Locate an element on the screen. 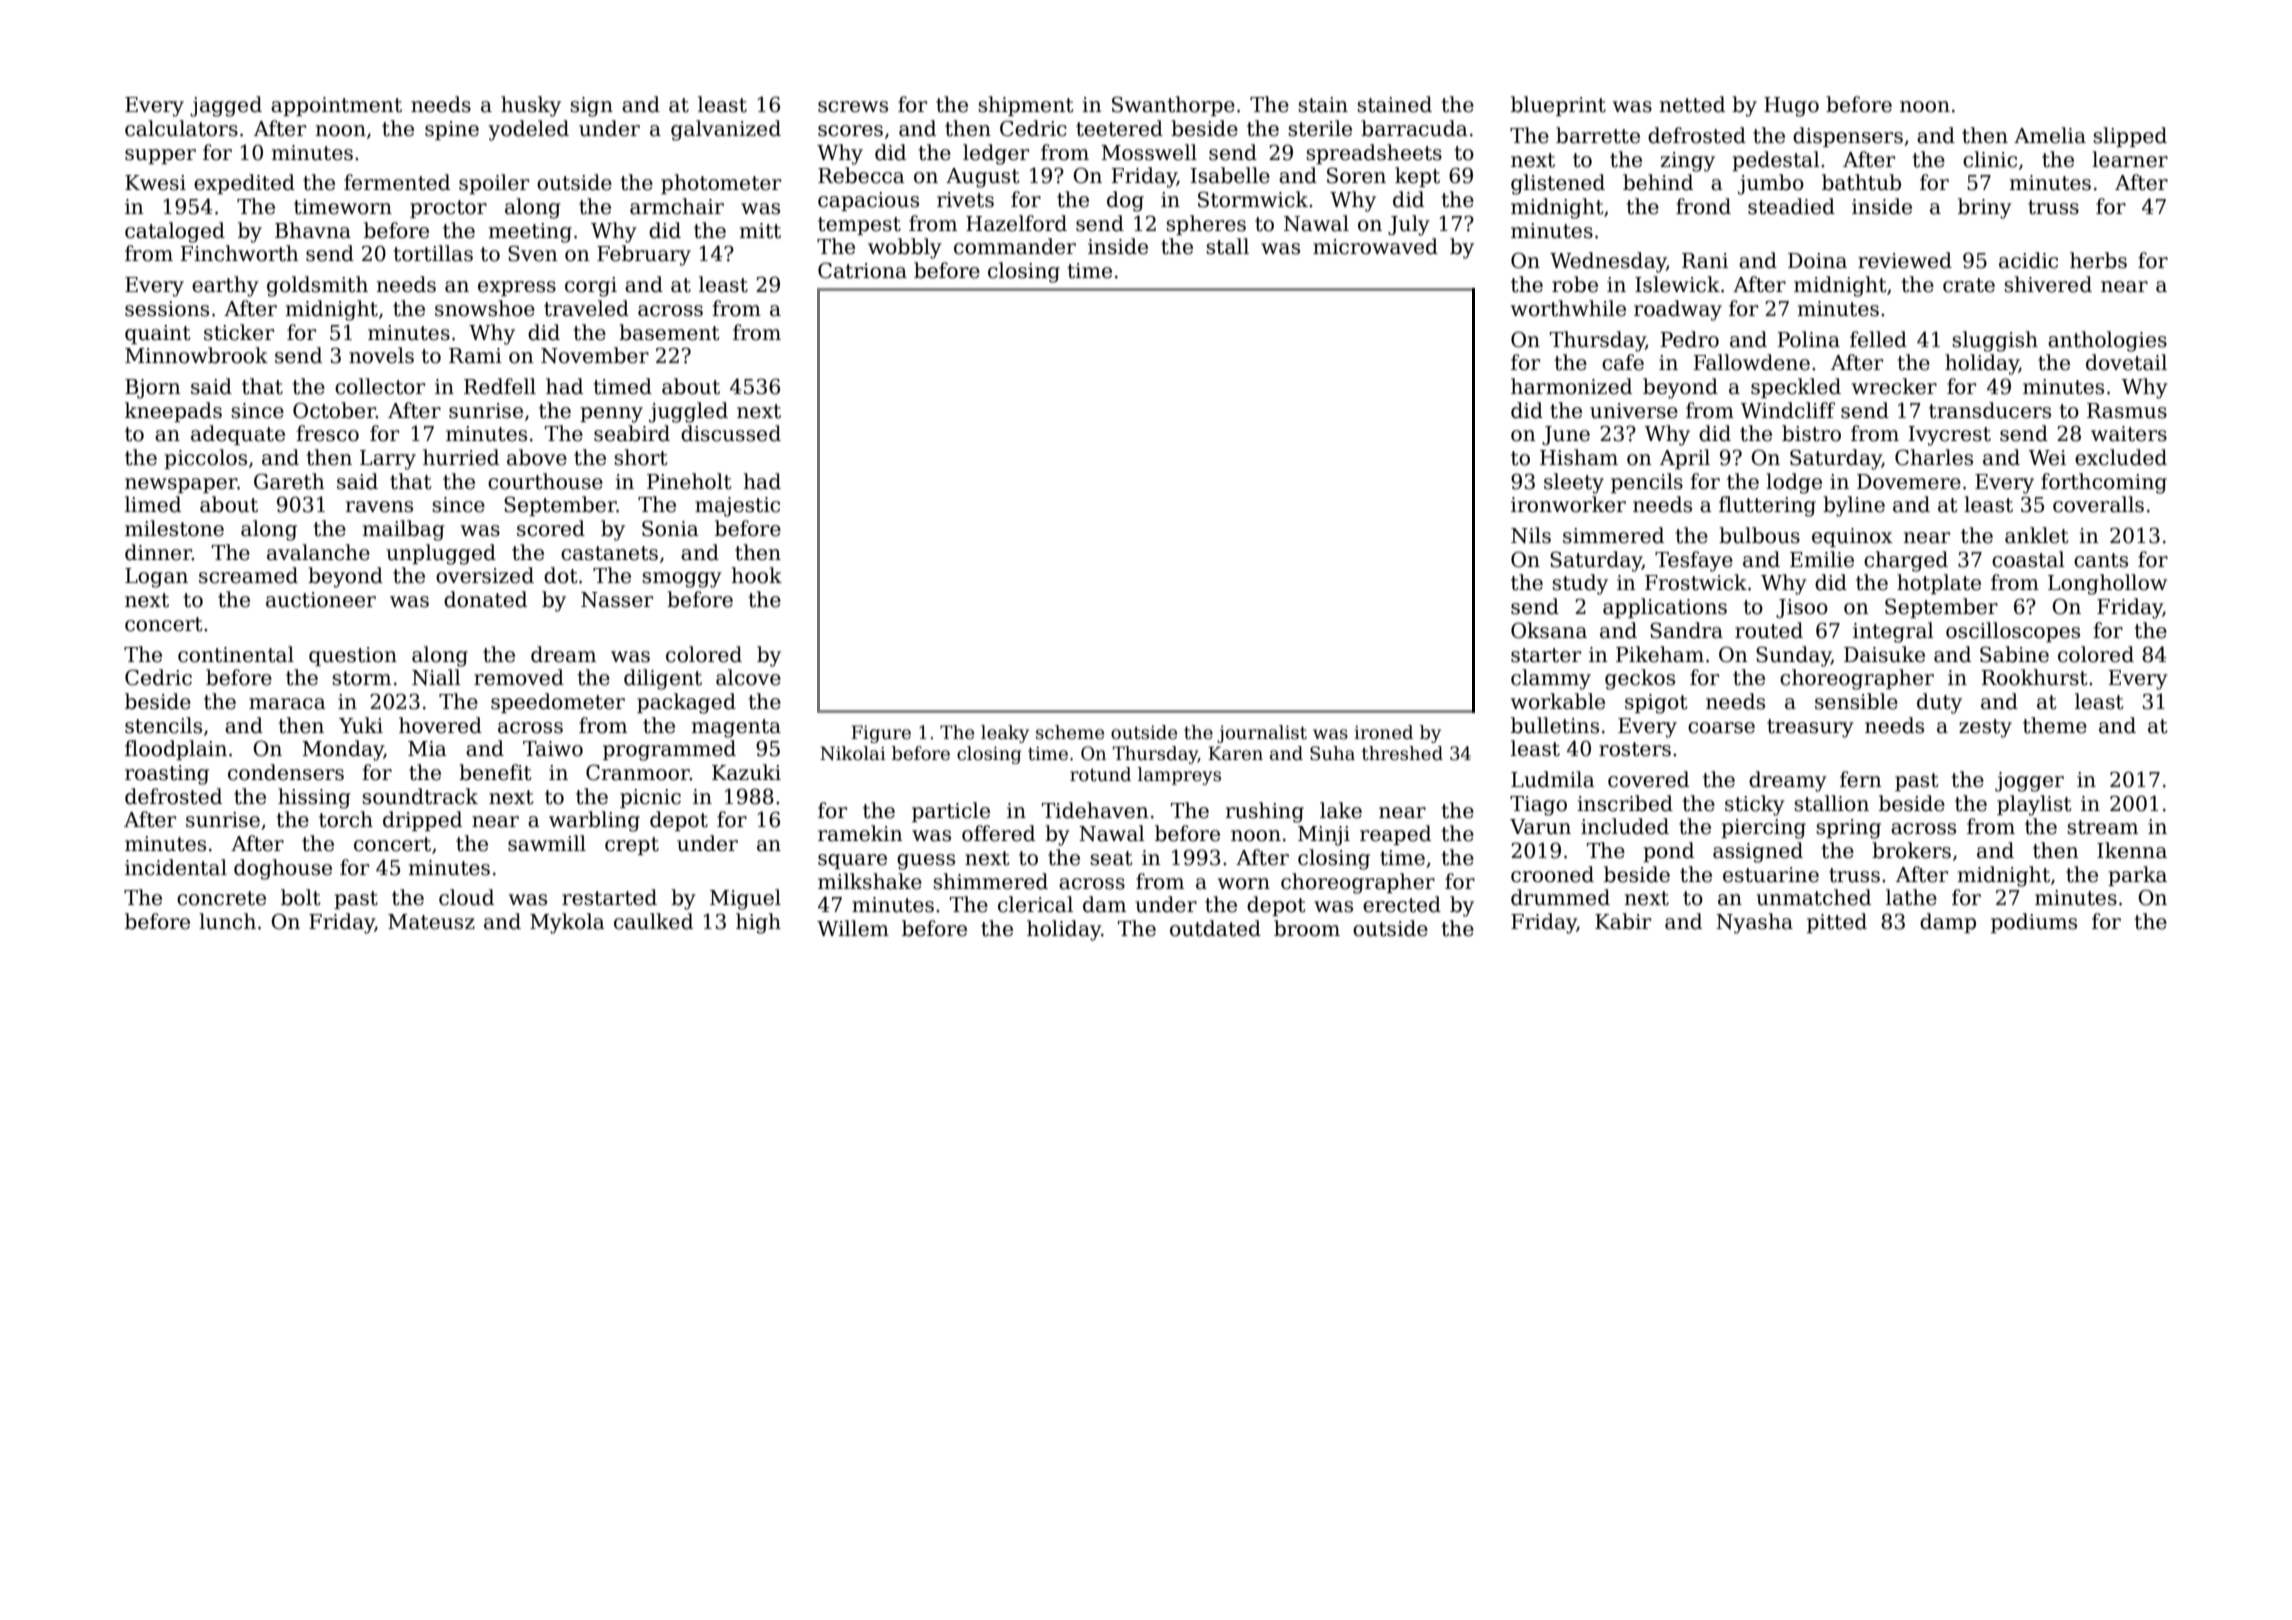  fresco is located at coordinates (327, 433).
